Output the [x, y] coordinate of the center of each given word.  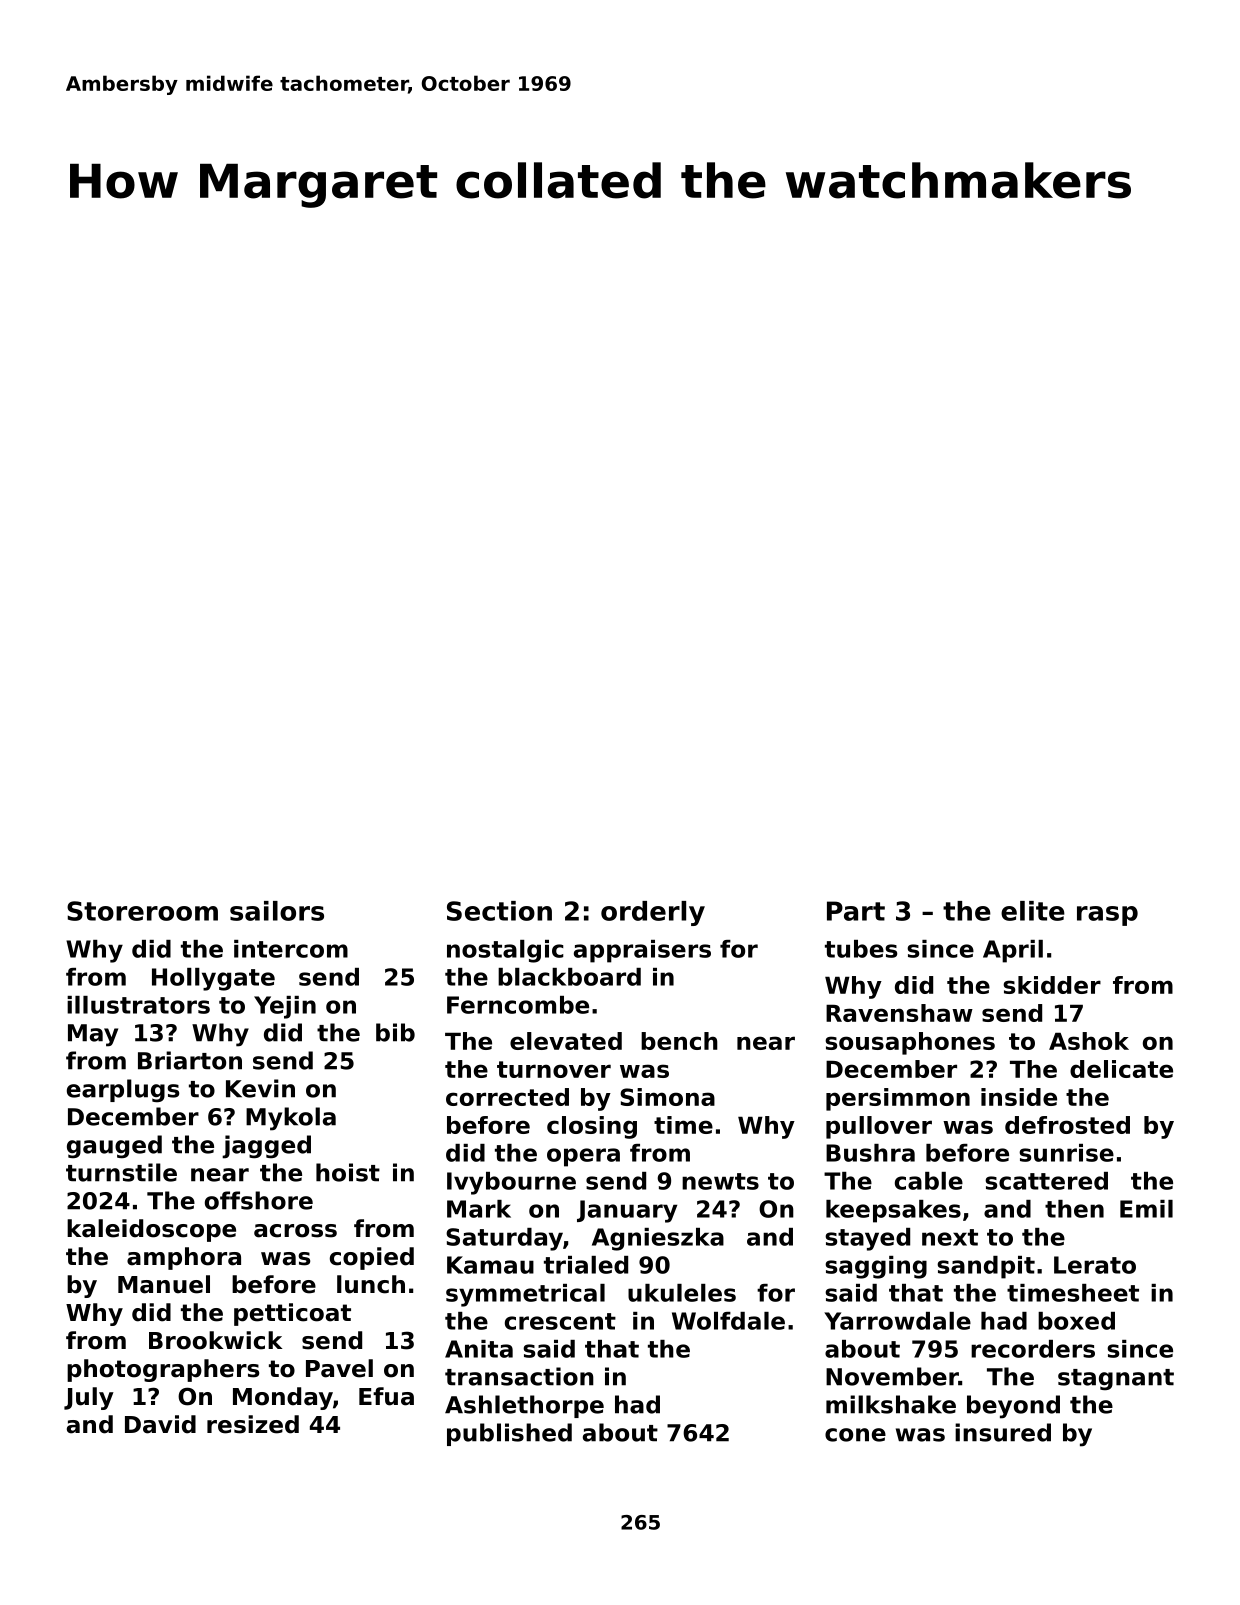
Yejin [285, 1007]
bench [679, 1041]
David [160, 1424]
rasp [1107, 916]
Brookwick [215, 1340]
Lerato [1095, 1265]
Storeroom [142, 911]
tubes [861, 949]
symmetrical [525, 1295]
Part [856, 911]
